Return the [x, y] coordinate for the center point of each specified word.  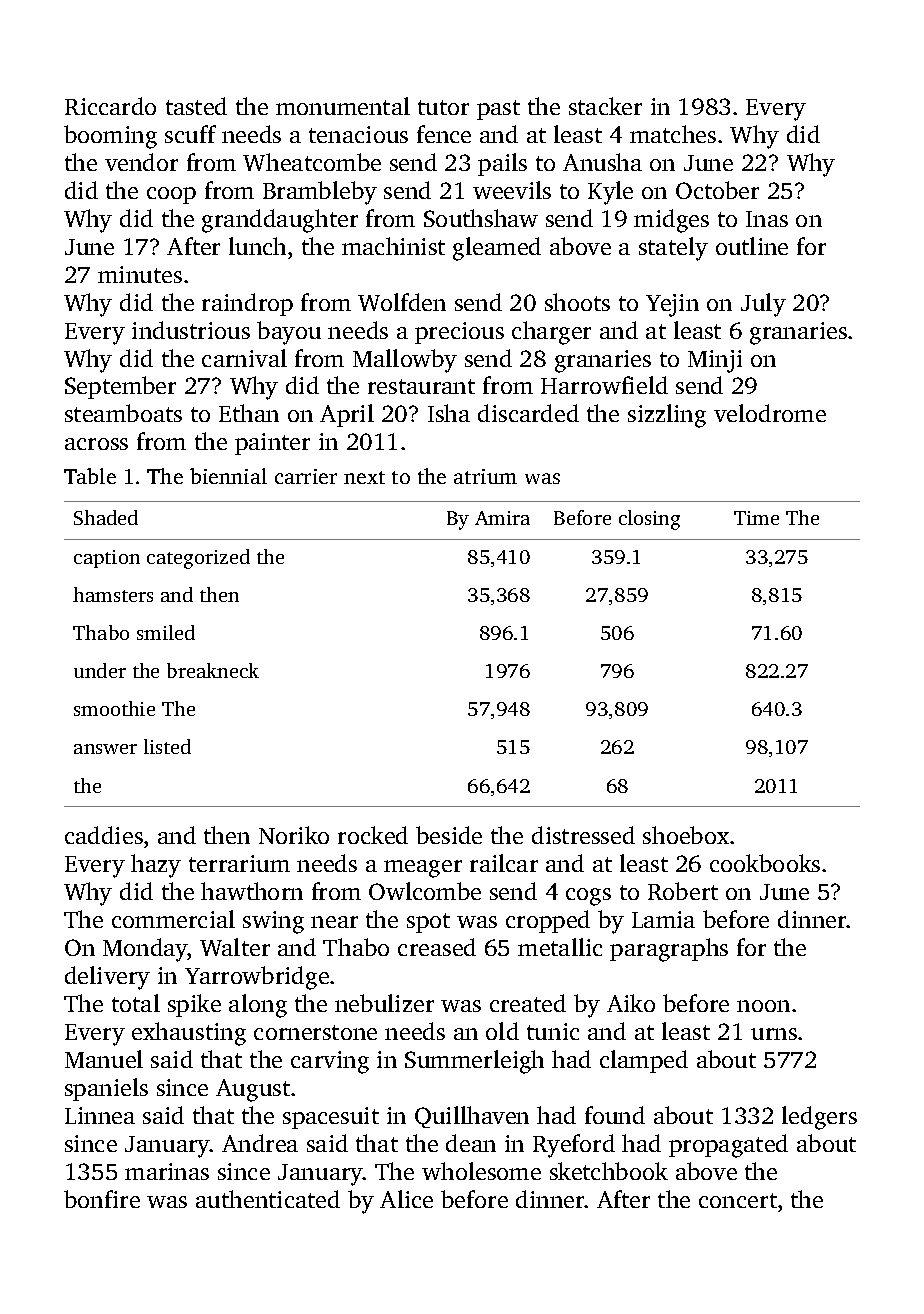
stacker [605, 106]
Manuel [104, 1059]
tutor [443, 107]
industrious [191, 330]
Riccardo [110, 106]
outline [752, 246]
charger [551, 333]
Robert [683, 891]
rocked [373, 835]
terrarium [239, 863]
